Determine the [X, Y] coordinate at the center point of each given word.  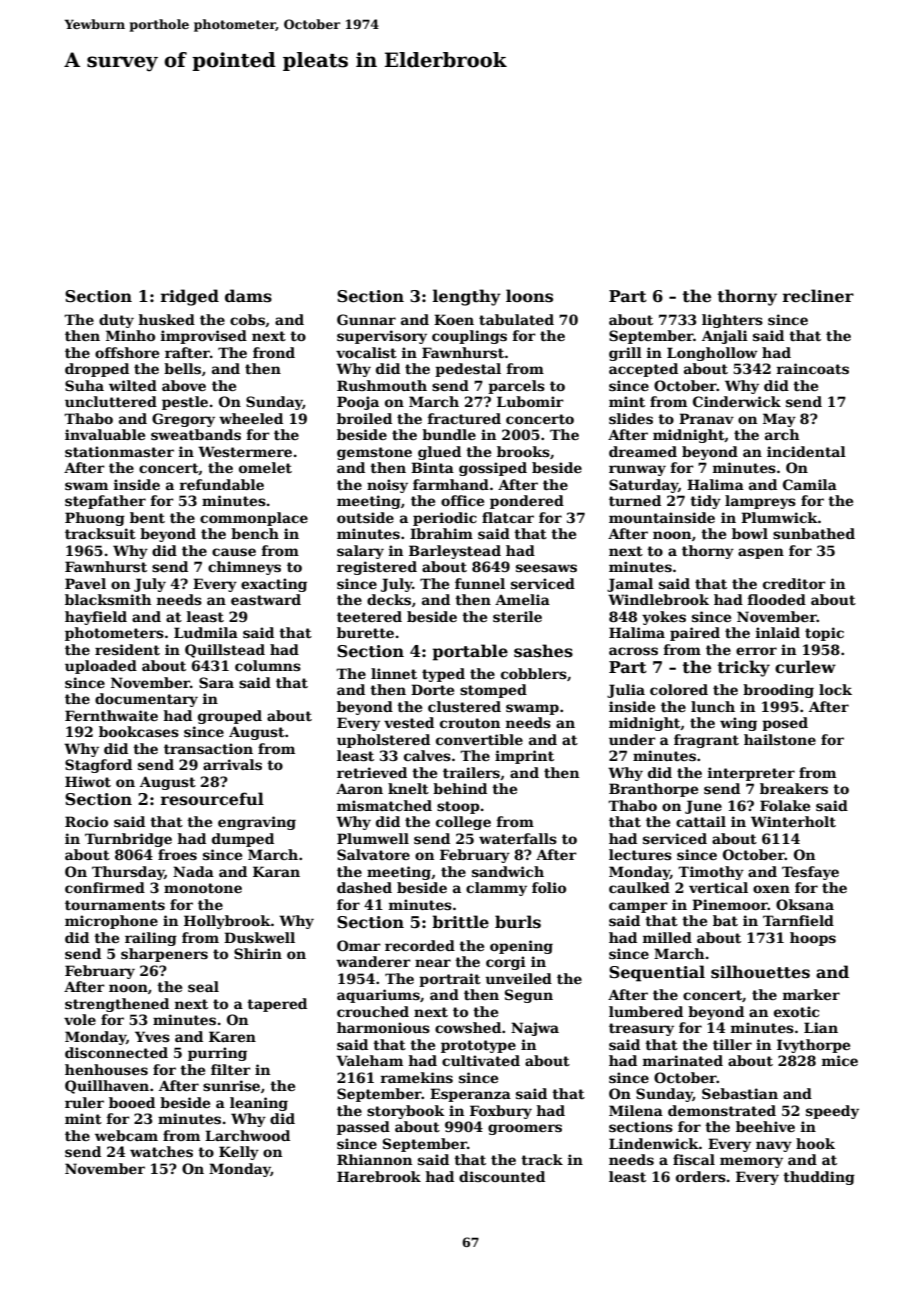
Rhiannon [374, 1159]
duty [116, 321]
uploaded [101, 667]
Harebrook [379, 1176]
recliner [818, 296]
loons [529, 296]
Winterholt [793, 821]
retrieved [372, 772]
